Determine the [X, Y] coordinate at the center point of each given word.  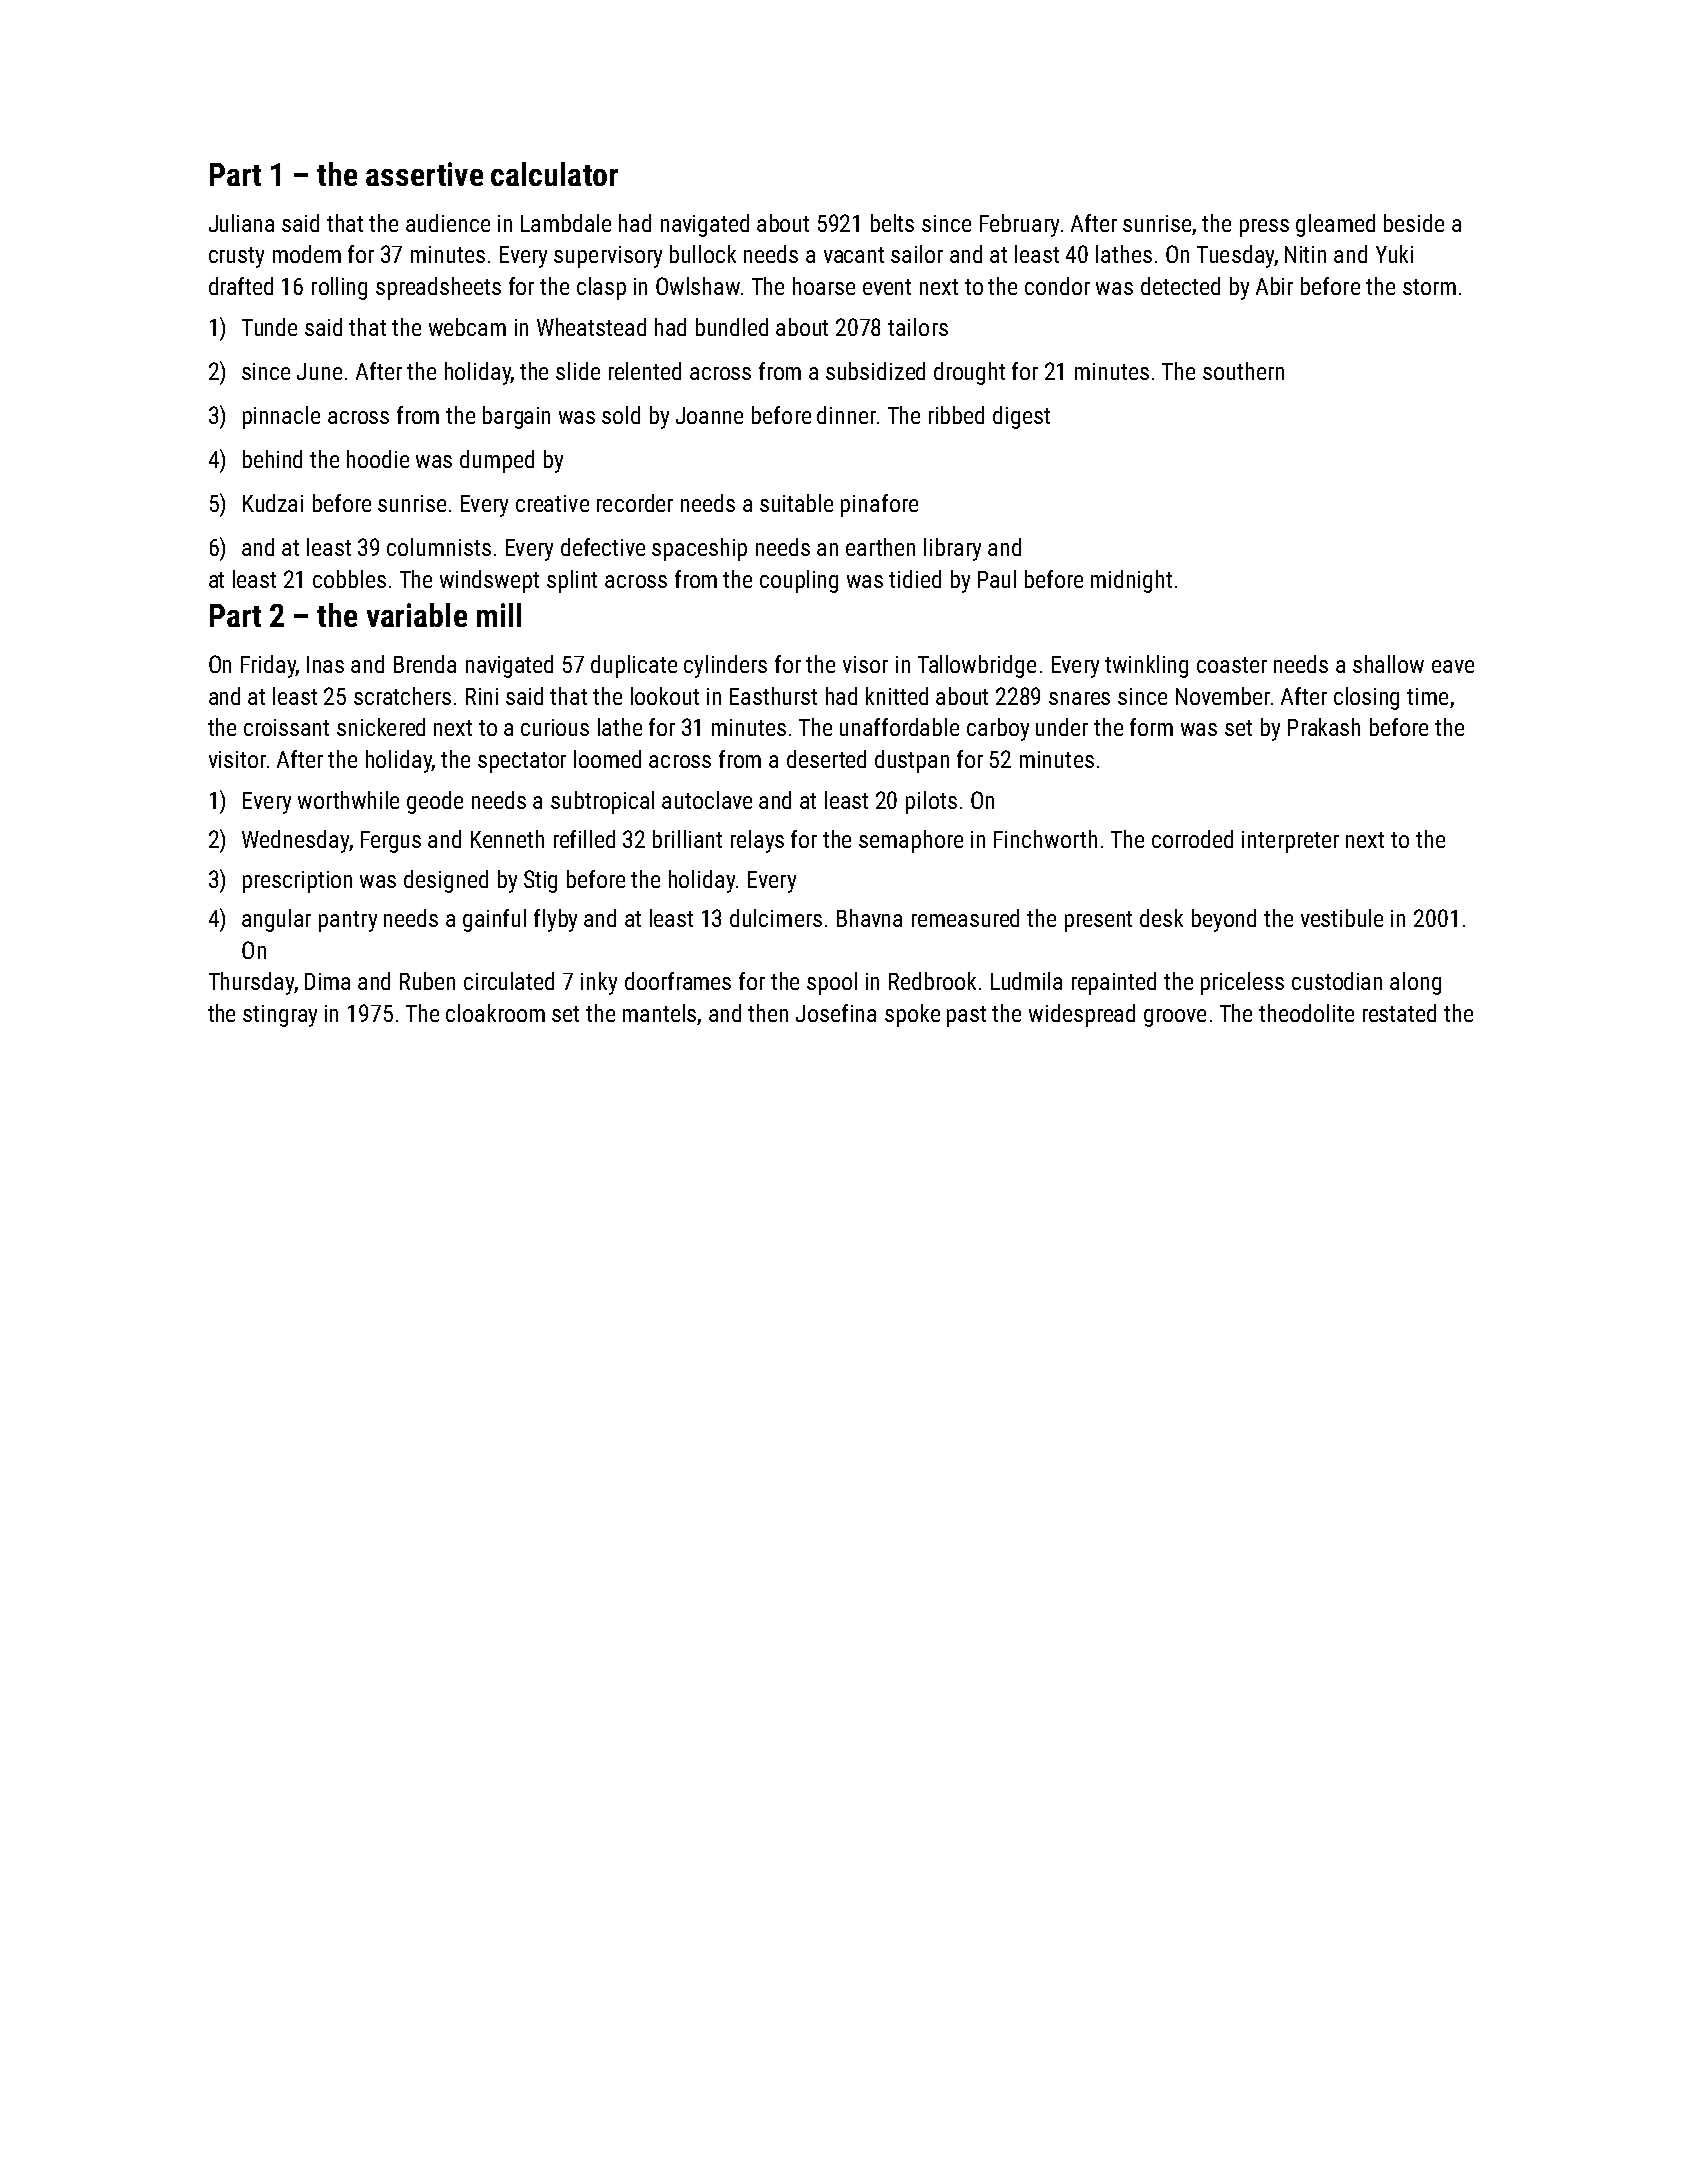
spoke [912, 1015]
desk [1161, 918]
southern [1243, 371]
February [1019, 225]
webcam [467, 327]
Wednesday [295, 841]
